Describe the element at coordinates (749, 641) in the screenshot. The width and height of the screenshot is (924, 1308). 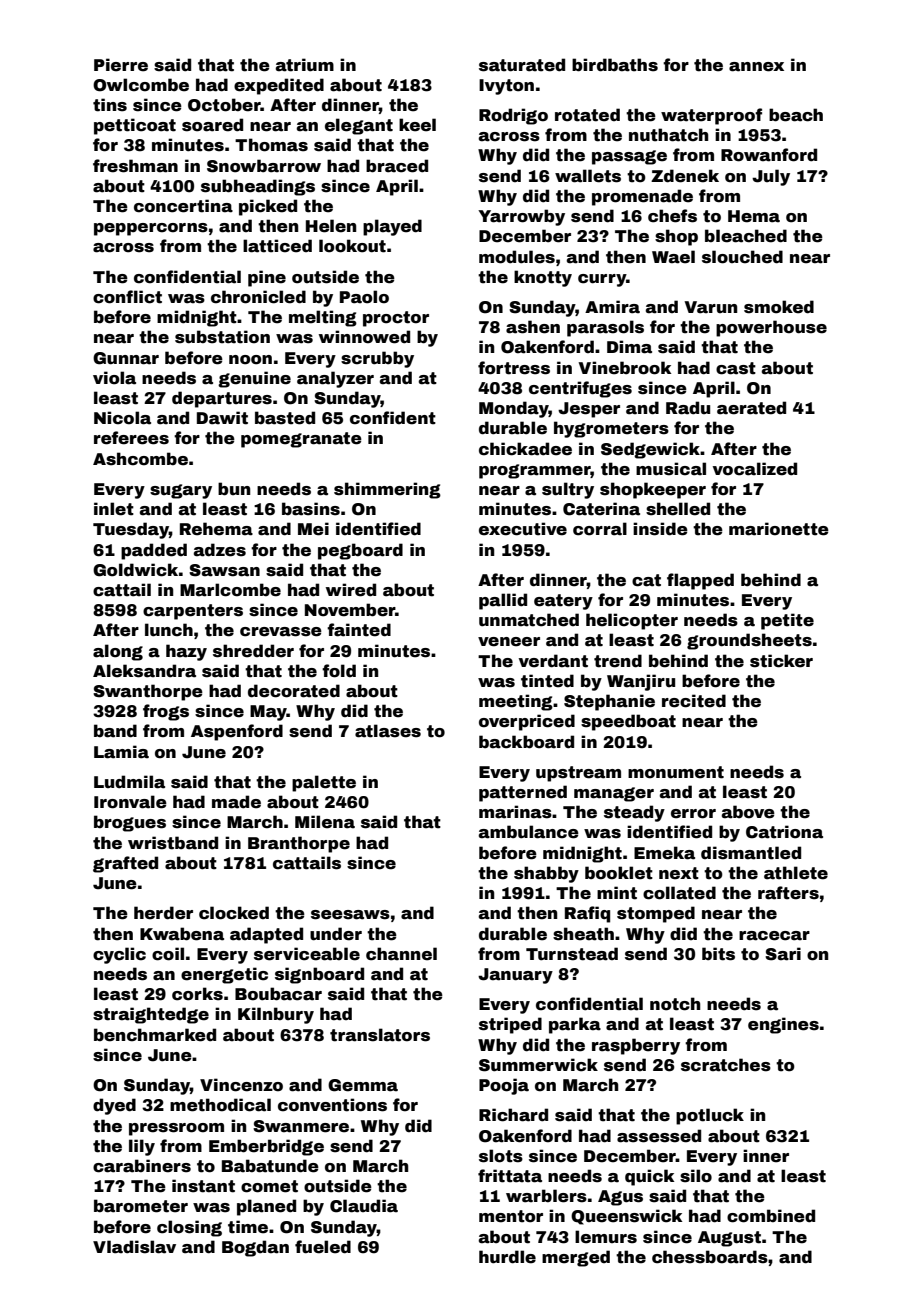
I see `groundsheets` at that location.
